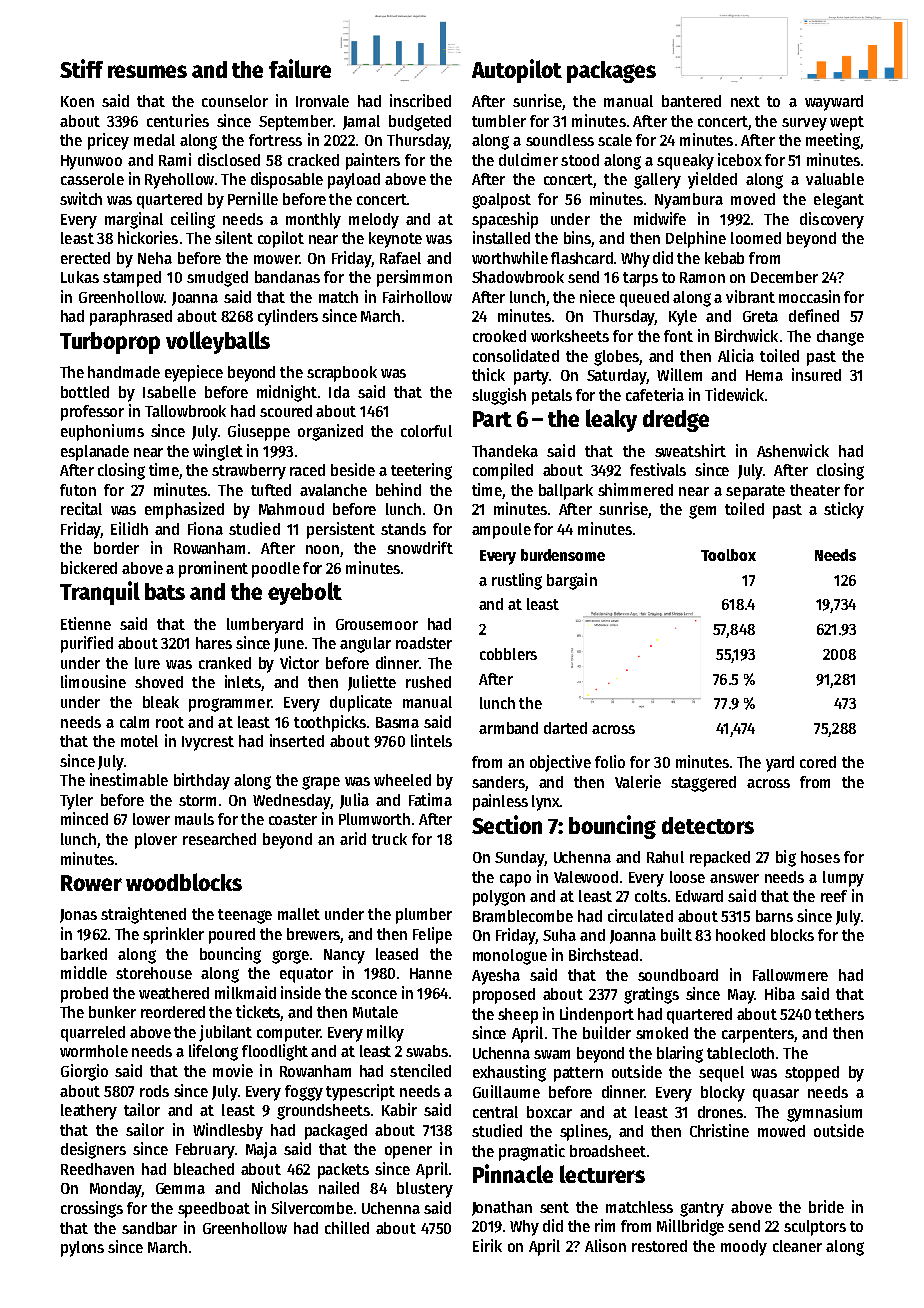 Image resolution: width=924 pixels, height=1308 pixels. I want to click on leathery, so click(89, 1112).
